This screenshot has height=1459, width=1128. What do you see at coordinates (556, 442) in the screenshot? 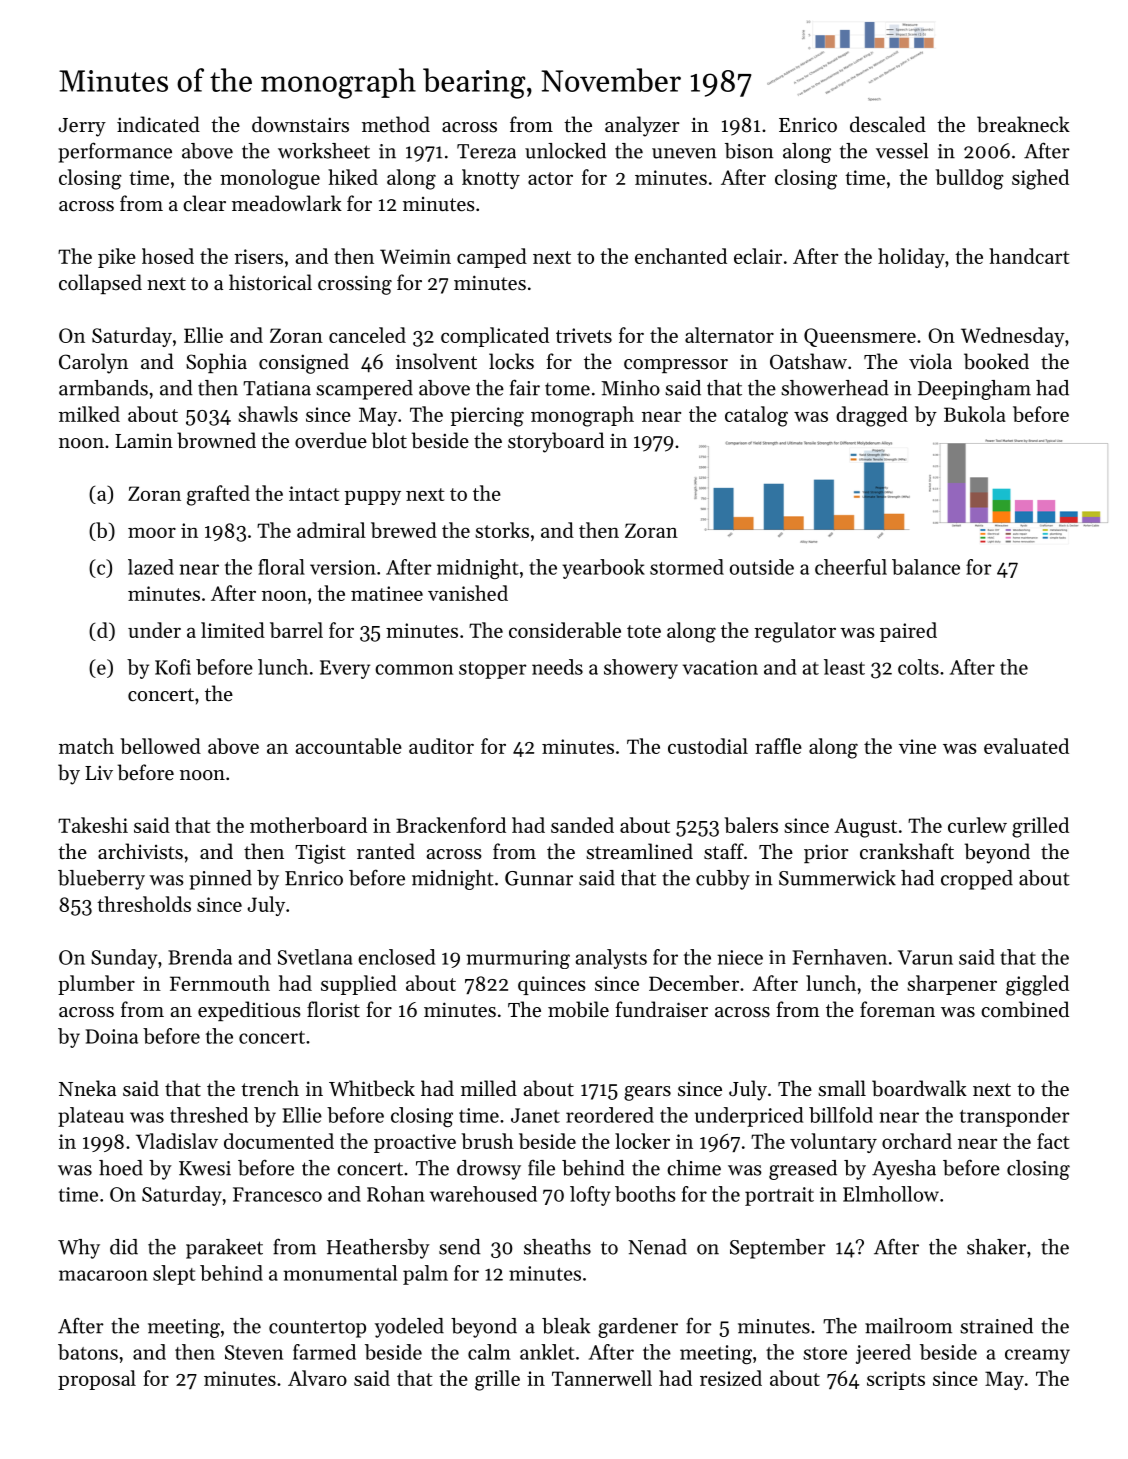
I see `storyboard` at bounding box center [556, 442].
